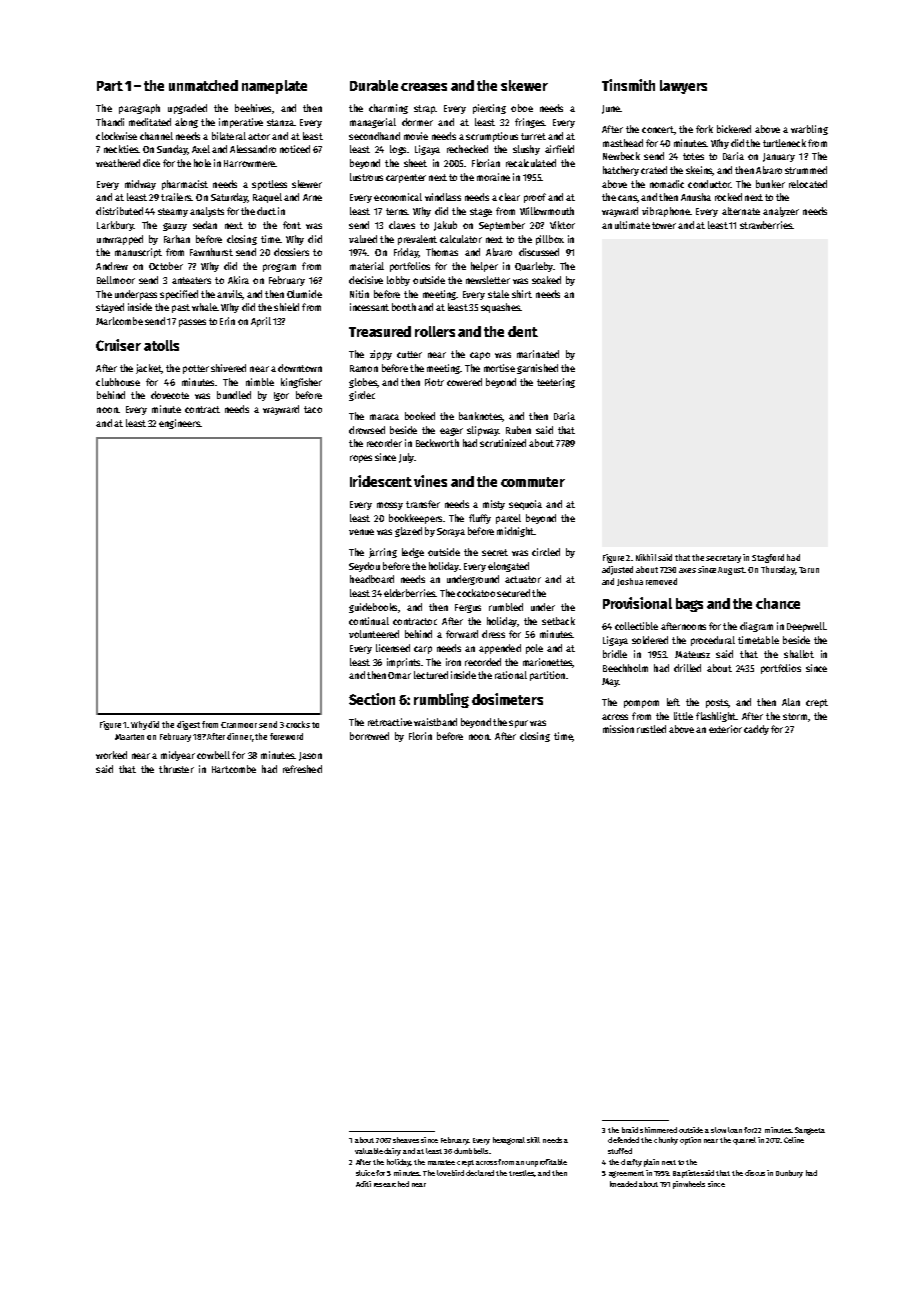 Image resolution: width=924 pixels, height=1308 pixels. What do you see at coordinates (806, 627) in the page?
I see `Deepwell` at bounding box center [806, 627].
